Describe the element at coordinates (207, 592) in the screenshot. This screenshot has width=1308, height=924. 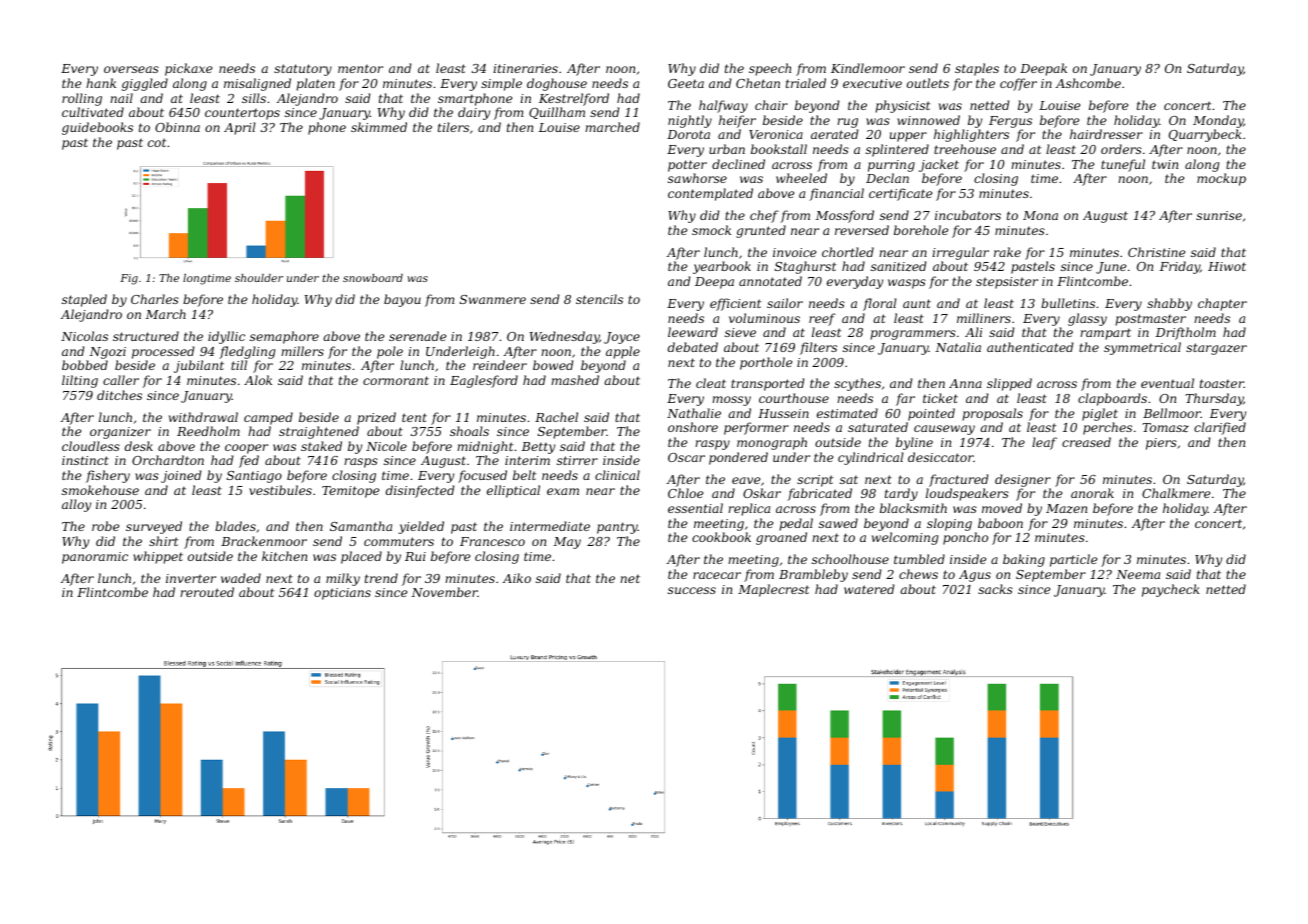
I see `rerouted` at that location.
